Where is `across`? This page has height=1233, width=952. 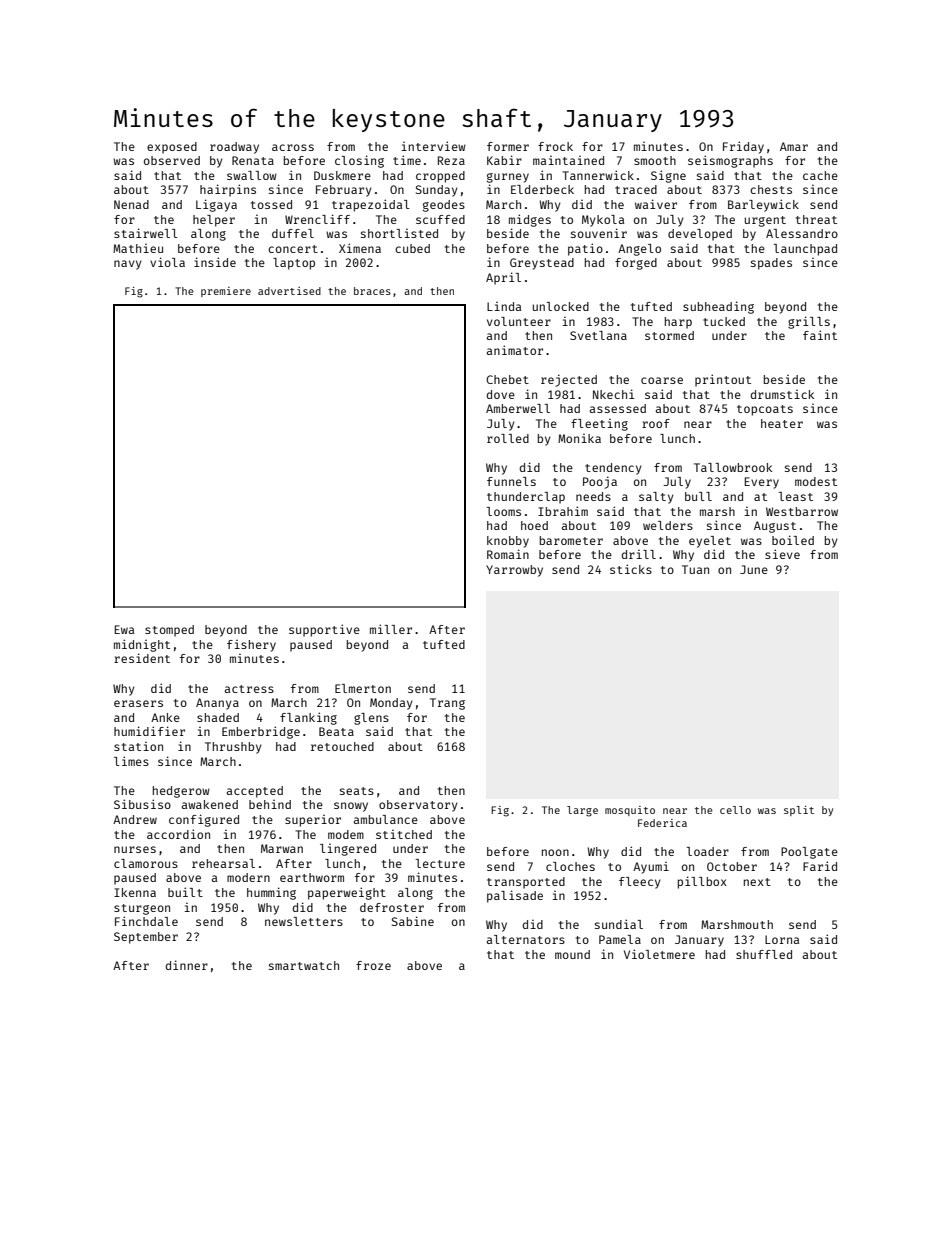 across is located at coordinates (293, 147).
